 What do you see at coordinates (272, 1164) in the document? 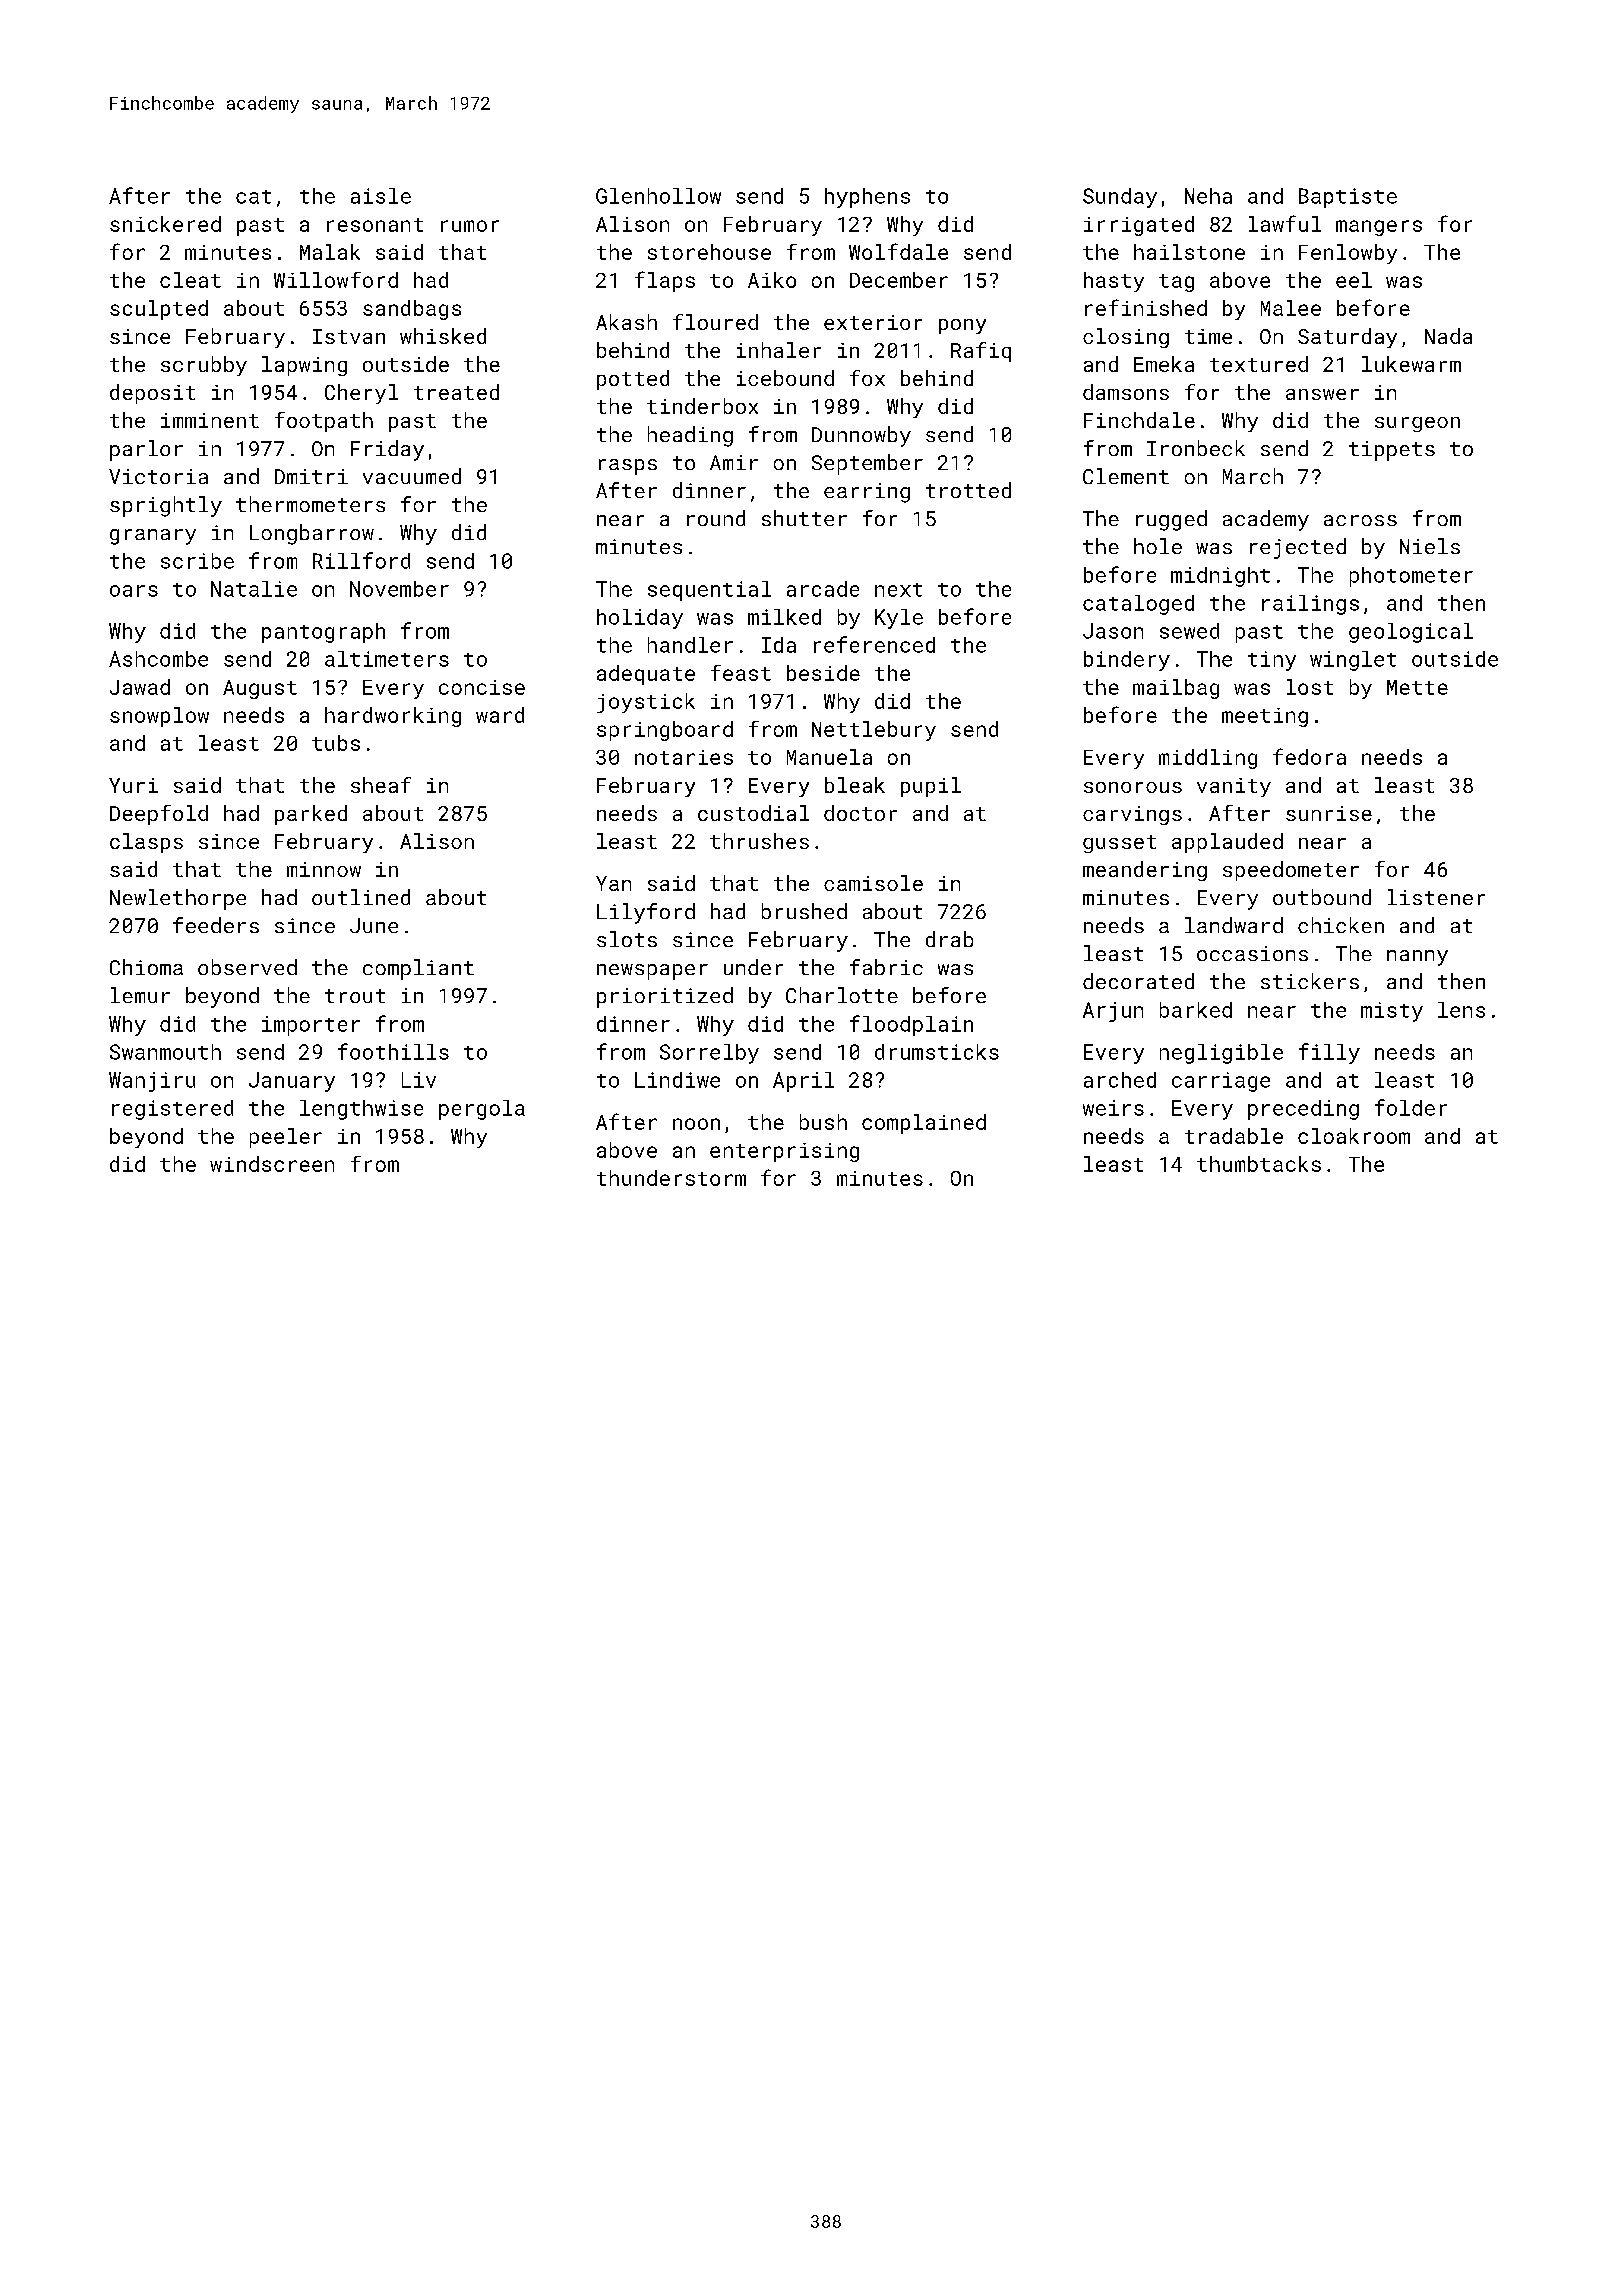
I see `windscreen` at bounding box center [272, 1164].
